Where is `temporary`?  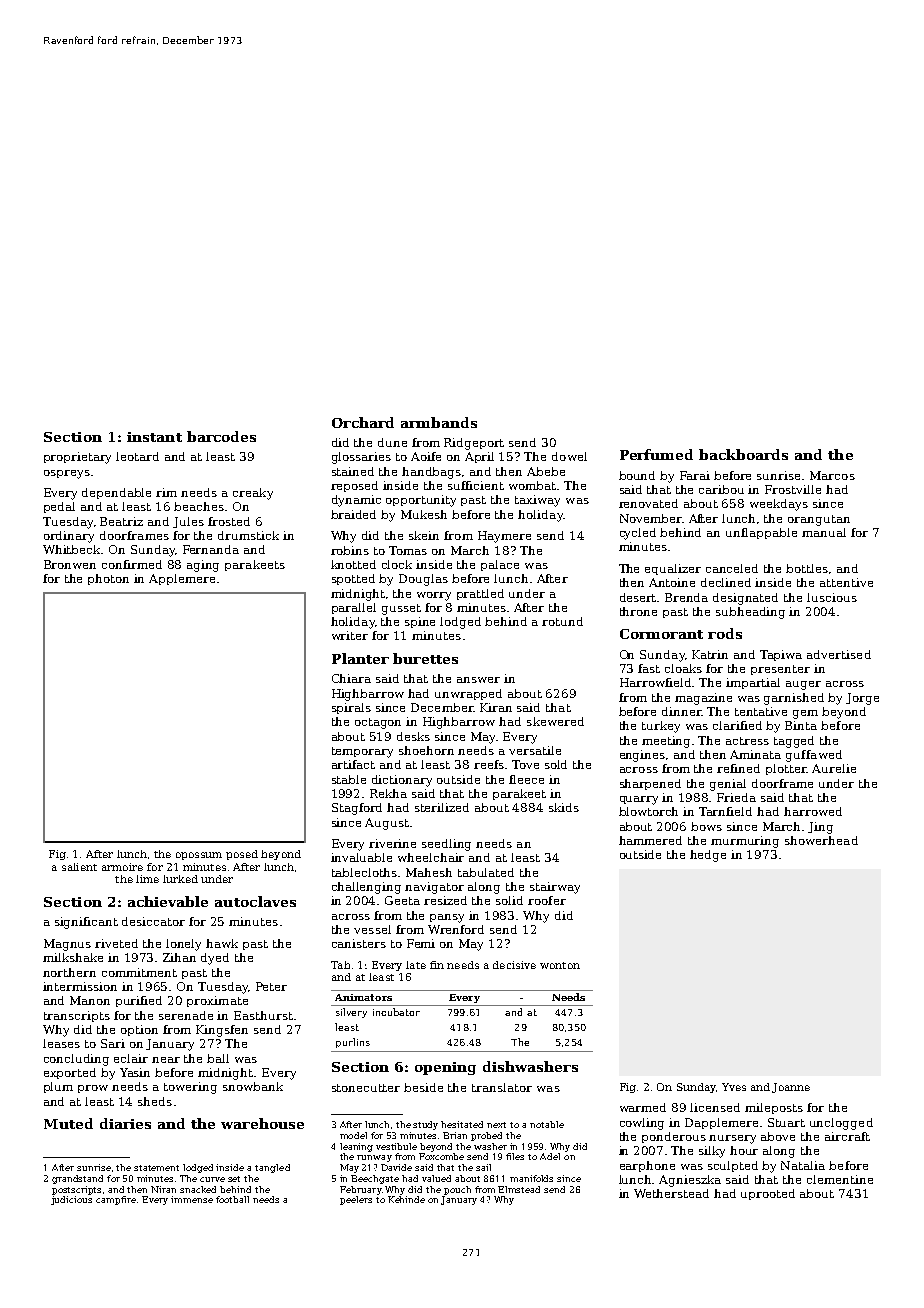
temporary is located at coordinates (362, 752).
